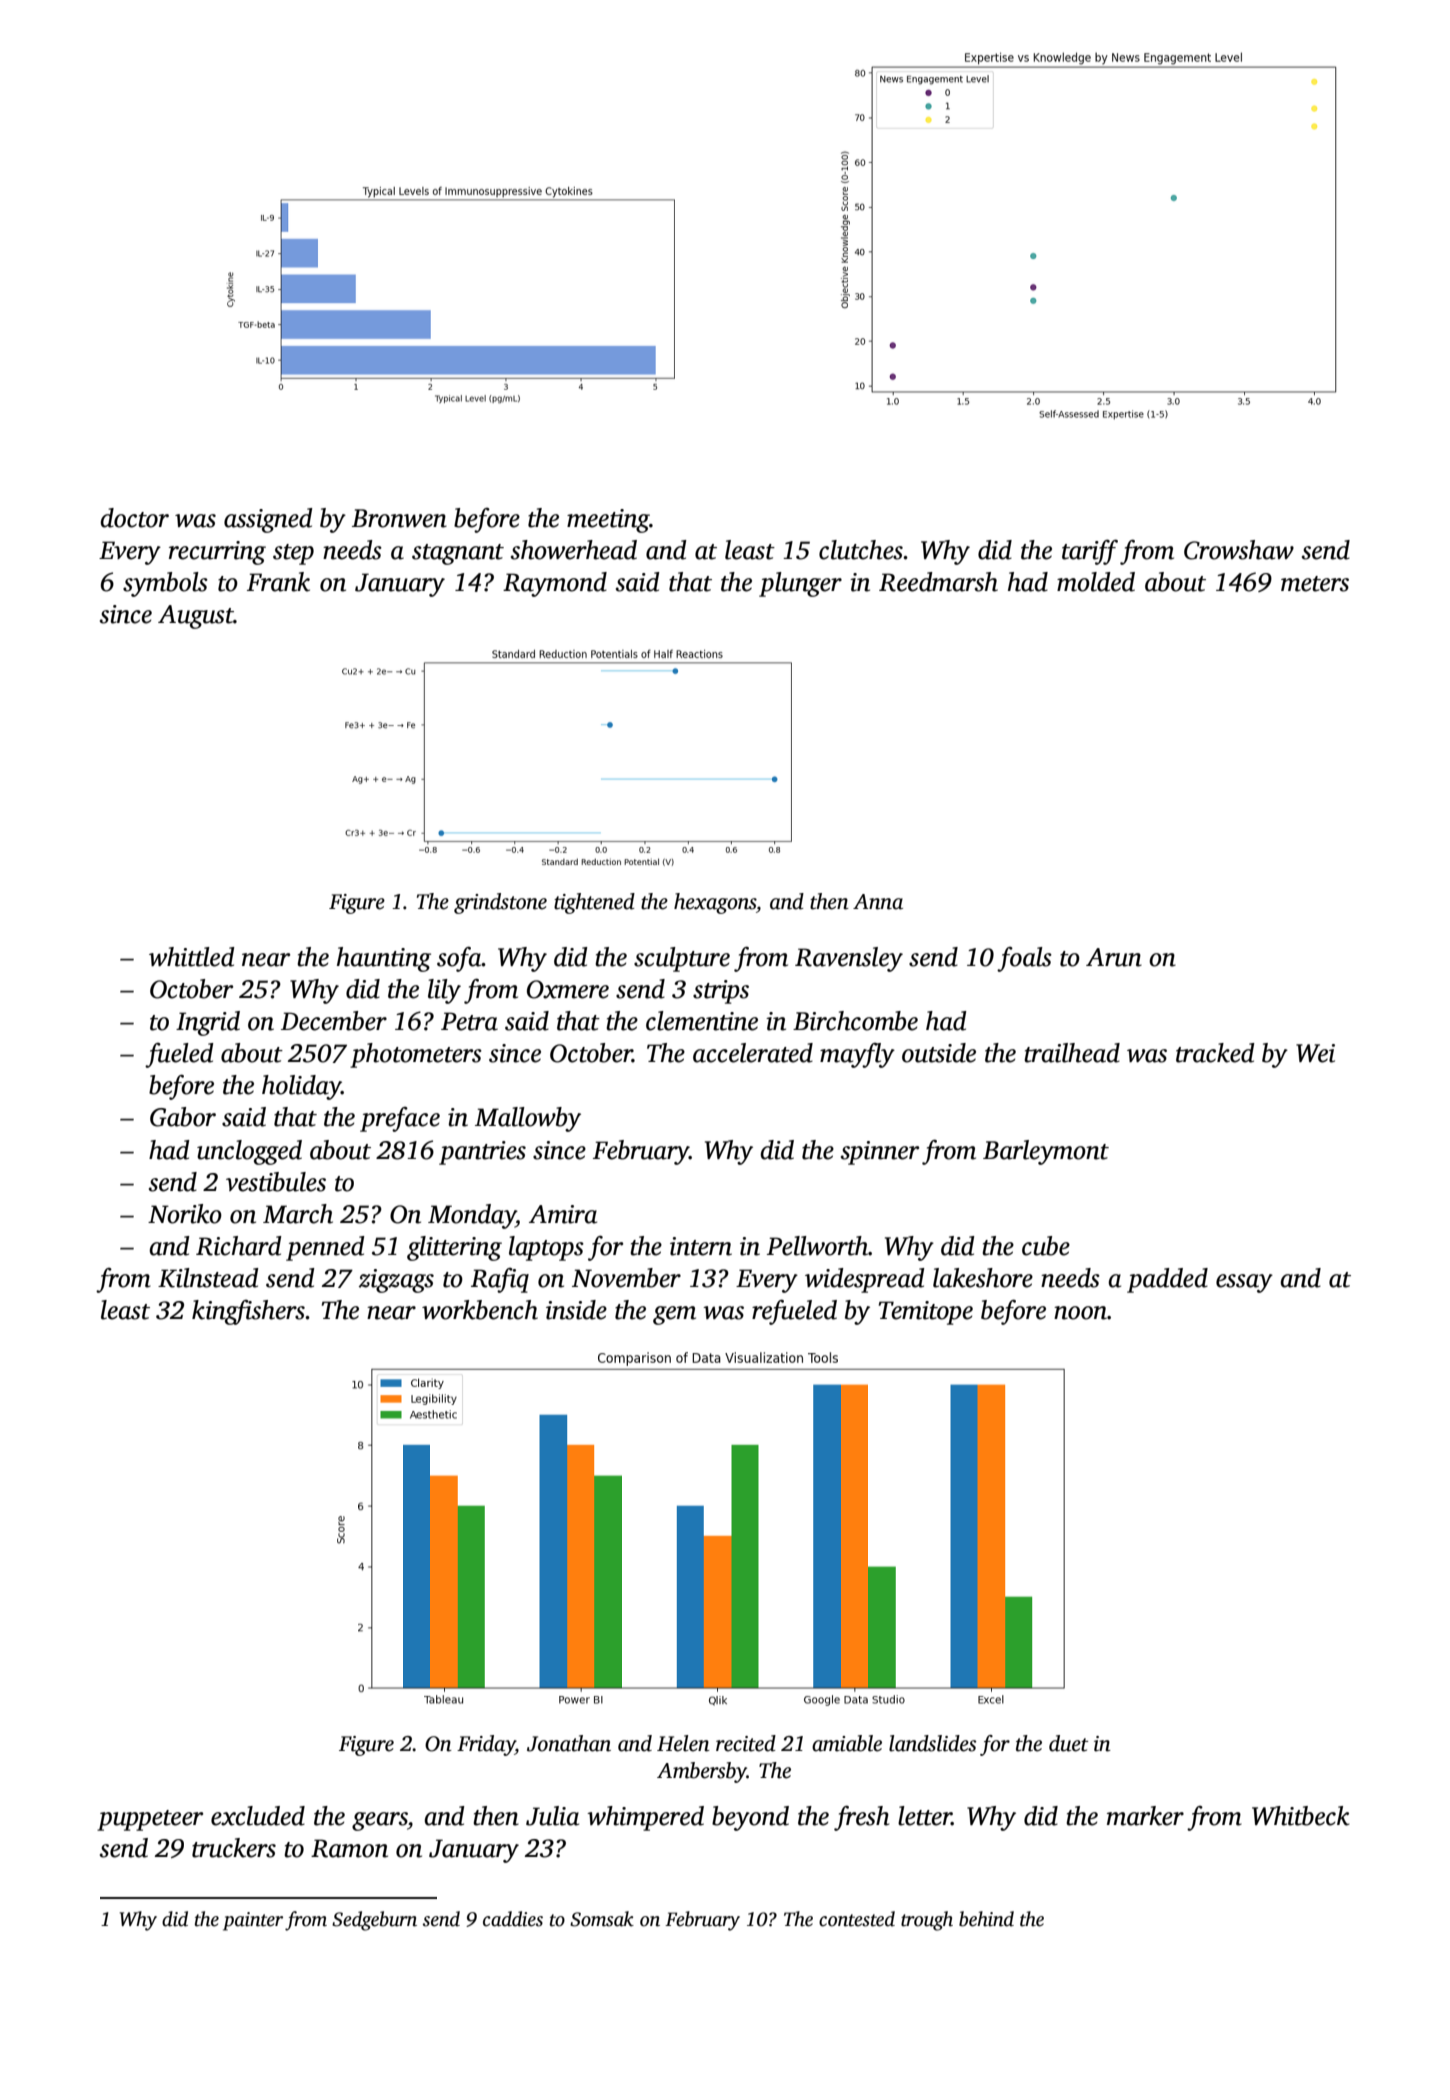  Describe the element at coordinates (938, 582) in the image. I see `Reedmarsh` at that location.
